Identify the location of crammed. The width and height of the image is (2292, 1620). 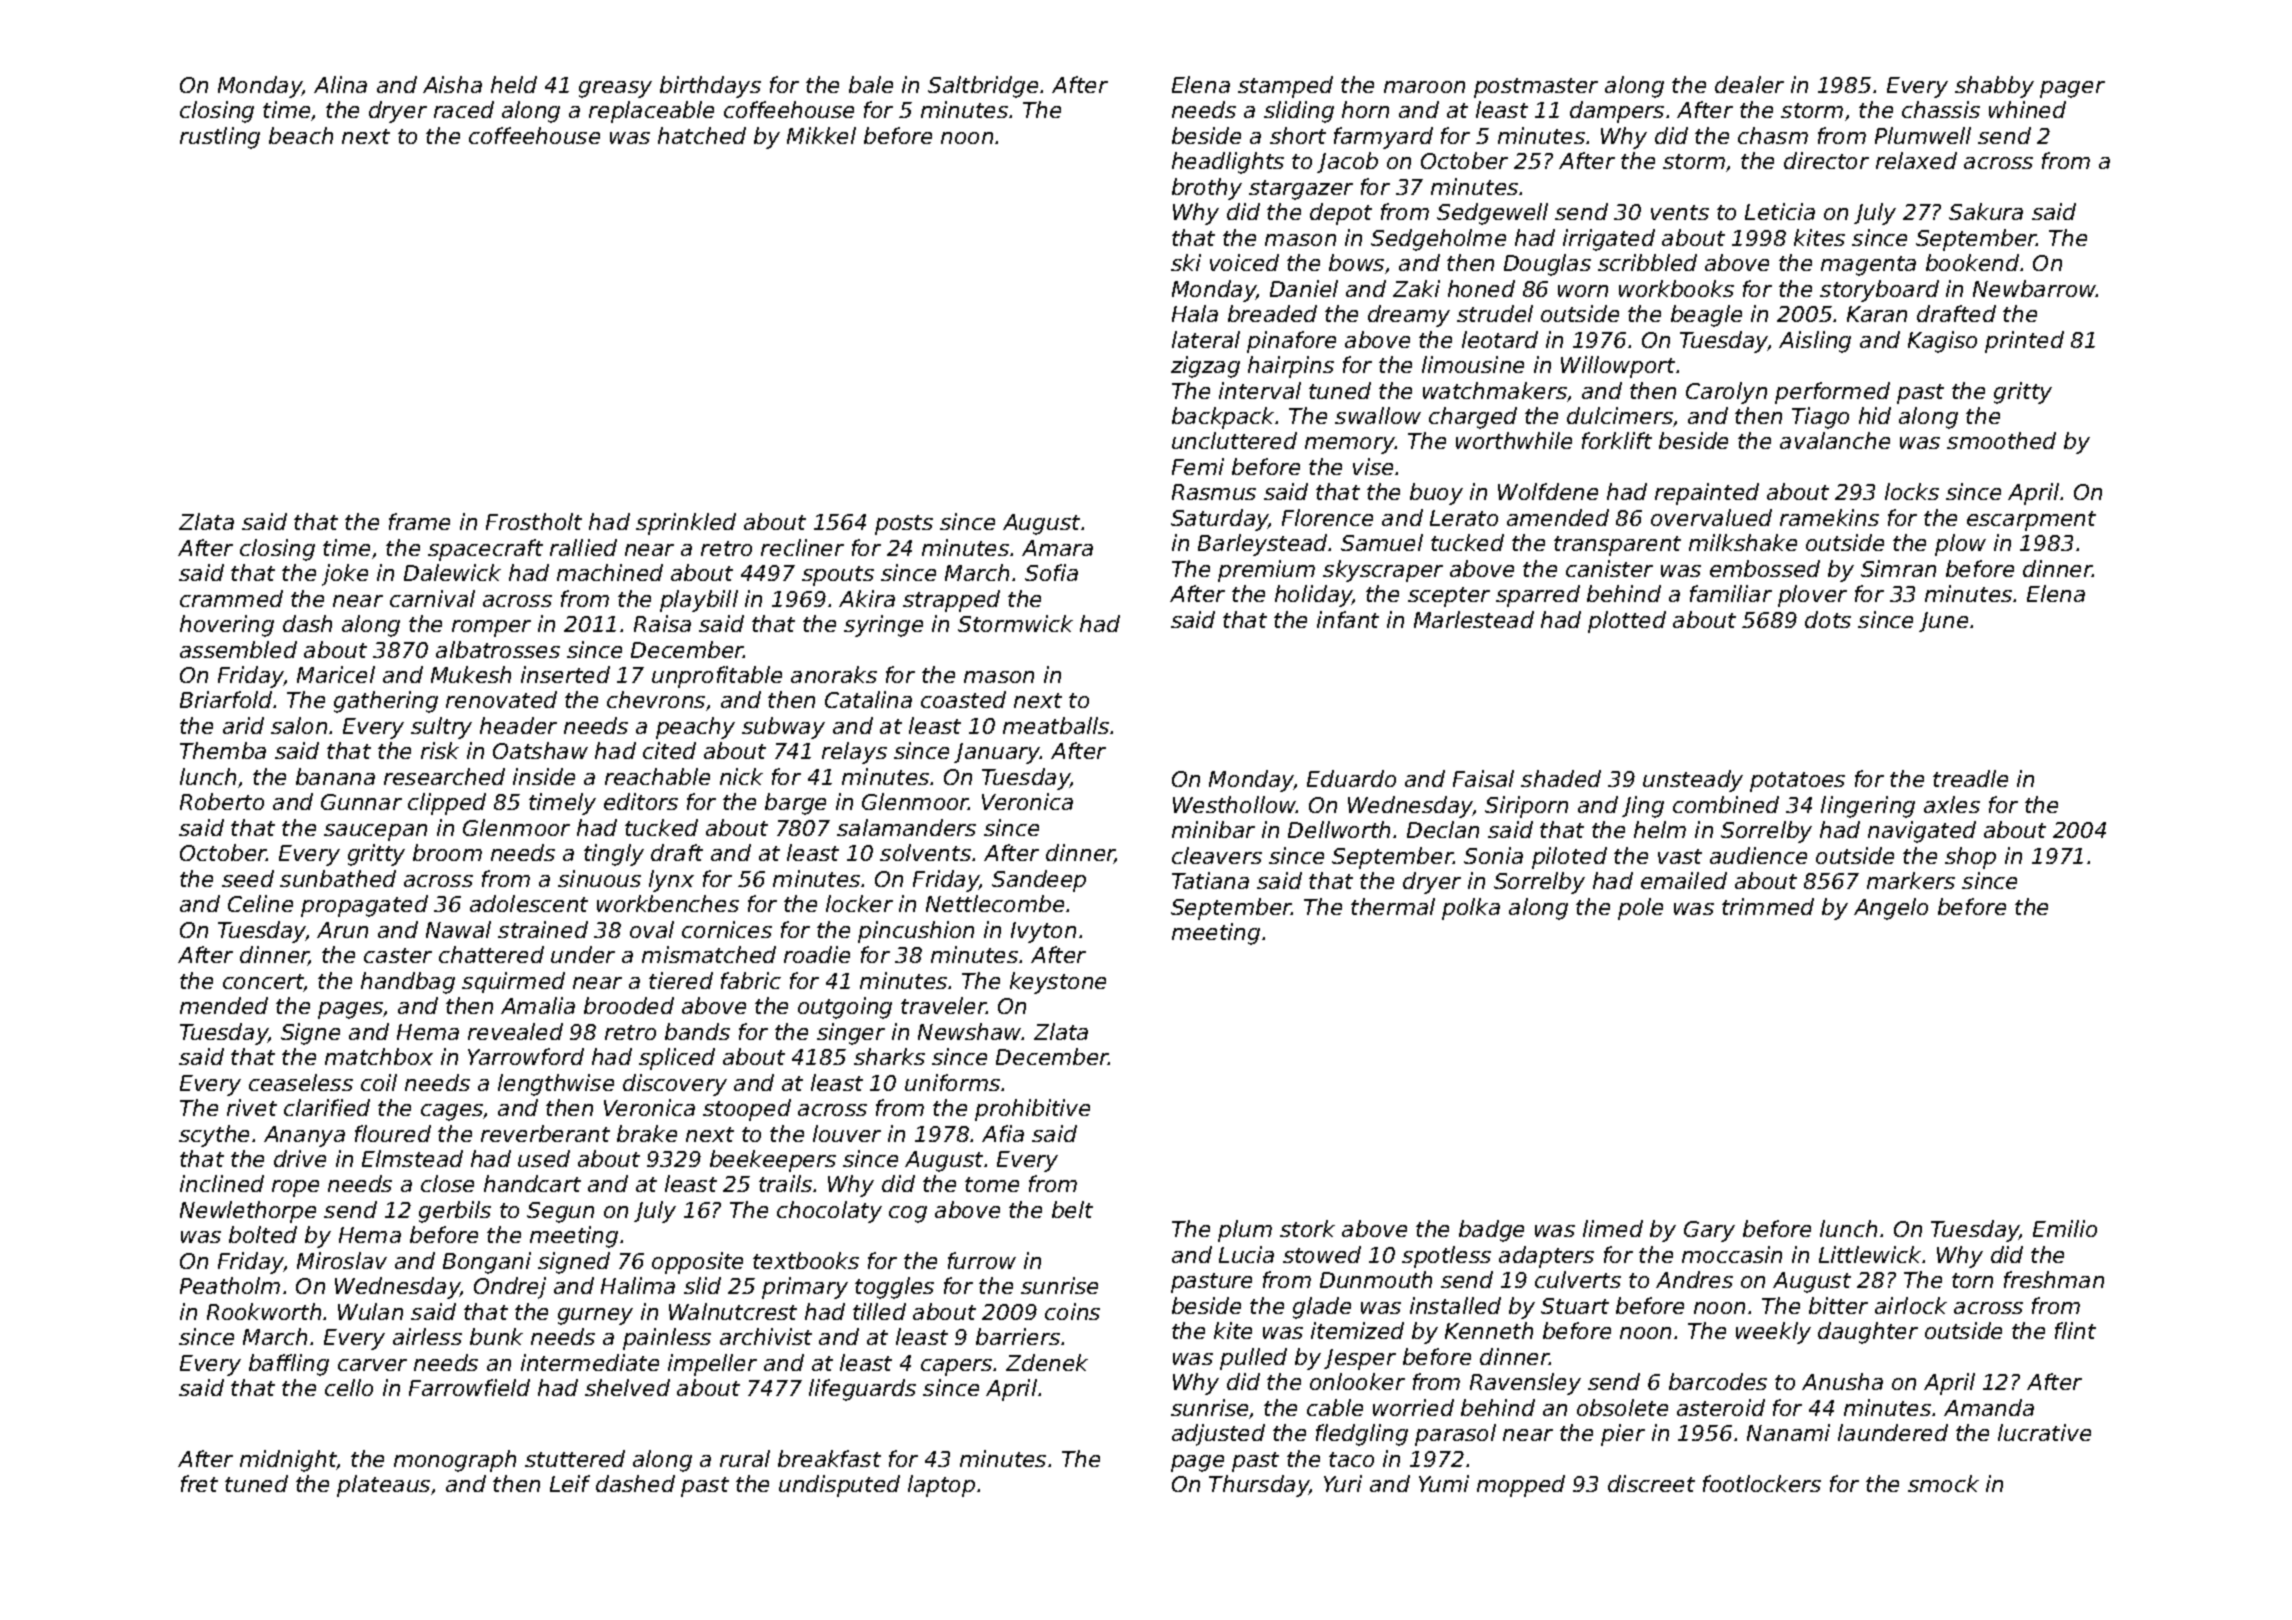
(231, 598).
